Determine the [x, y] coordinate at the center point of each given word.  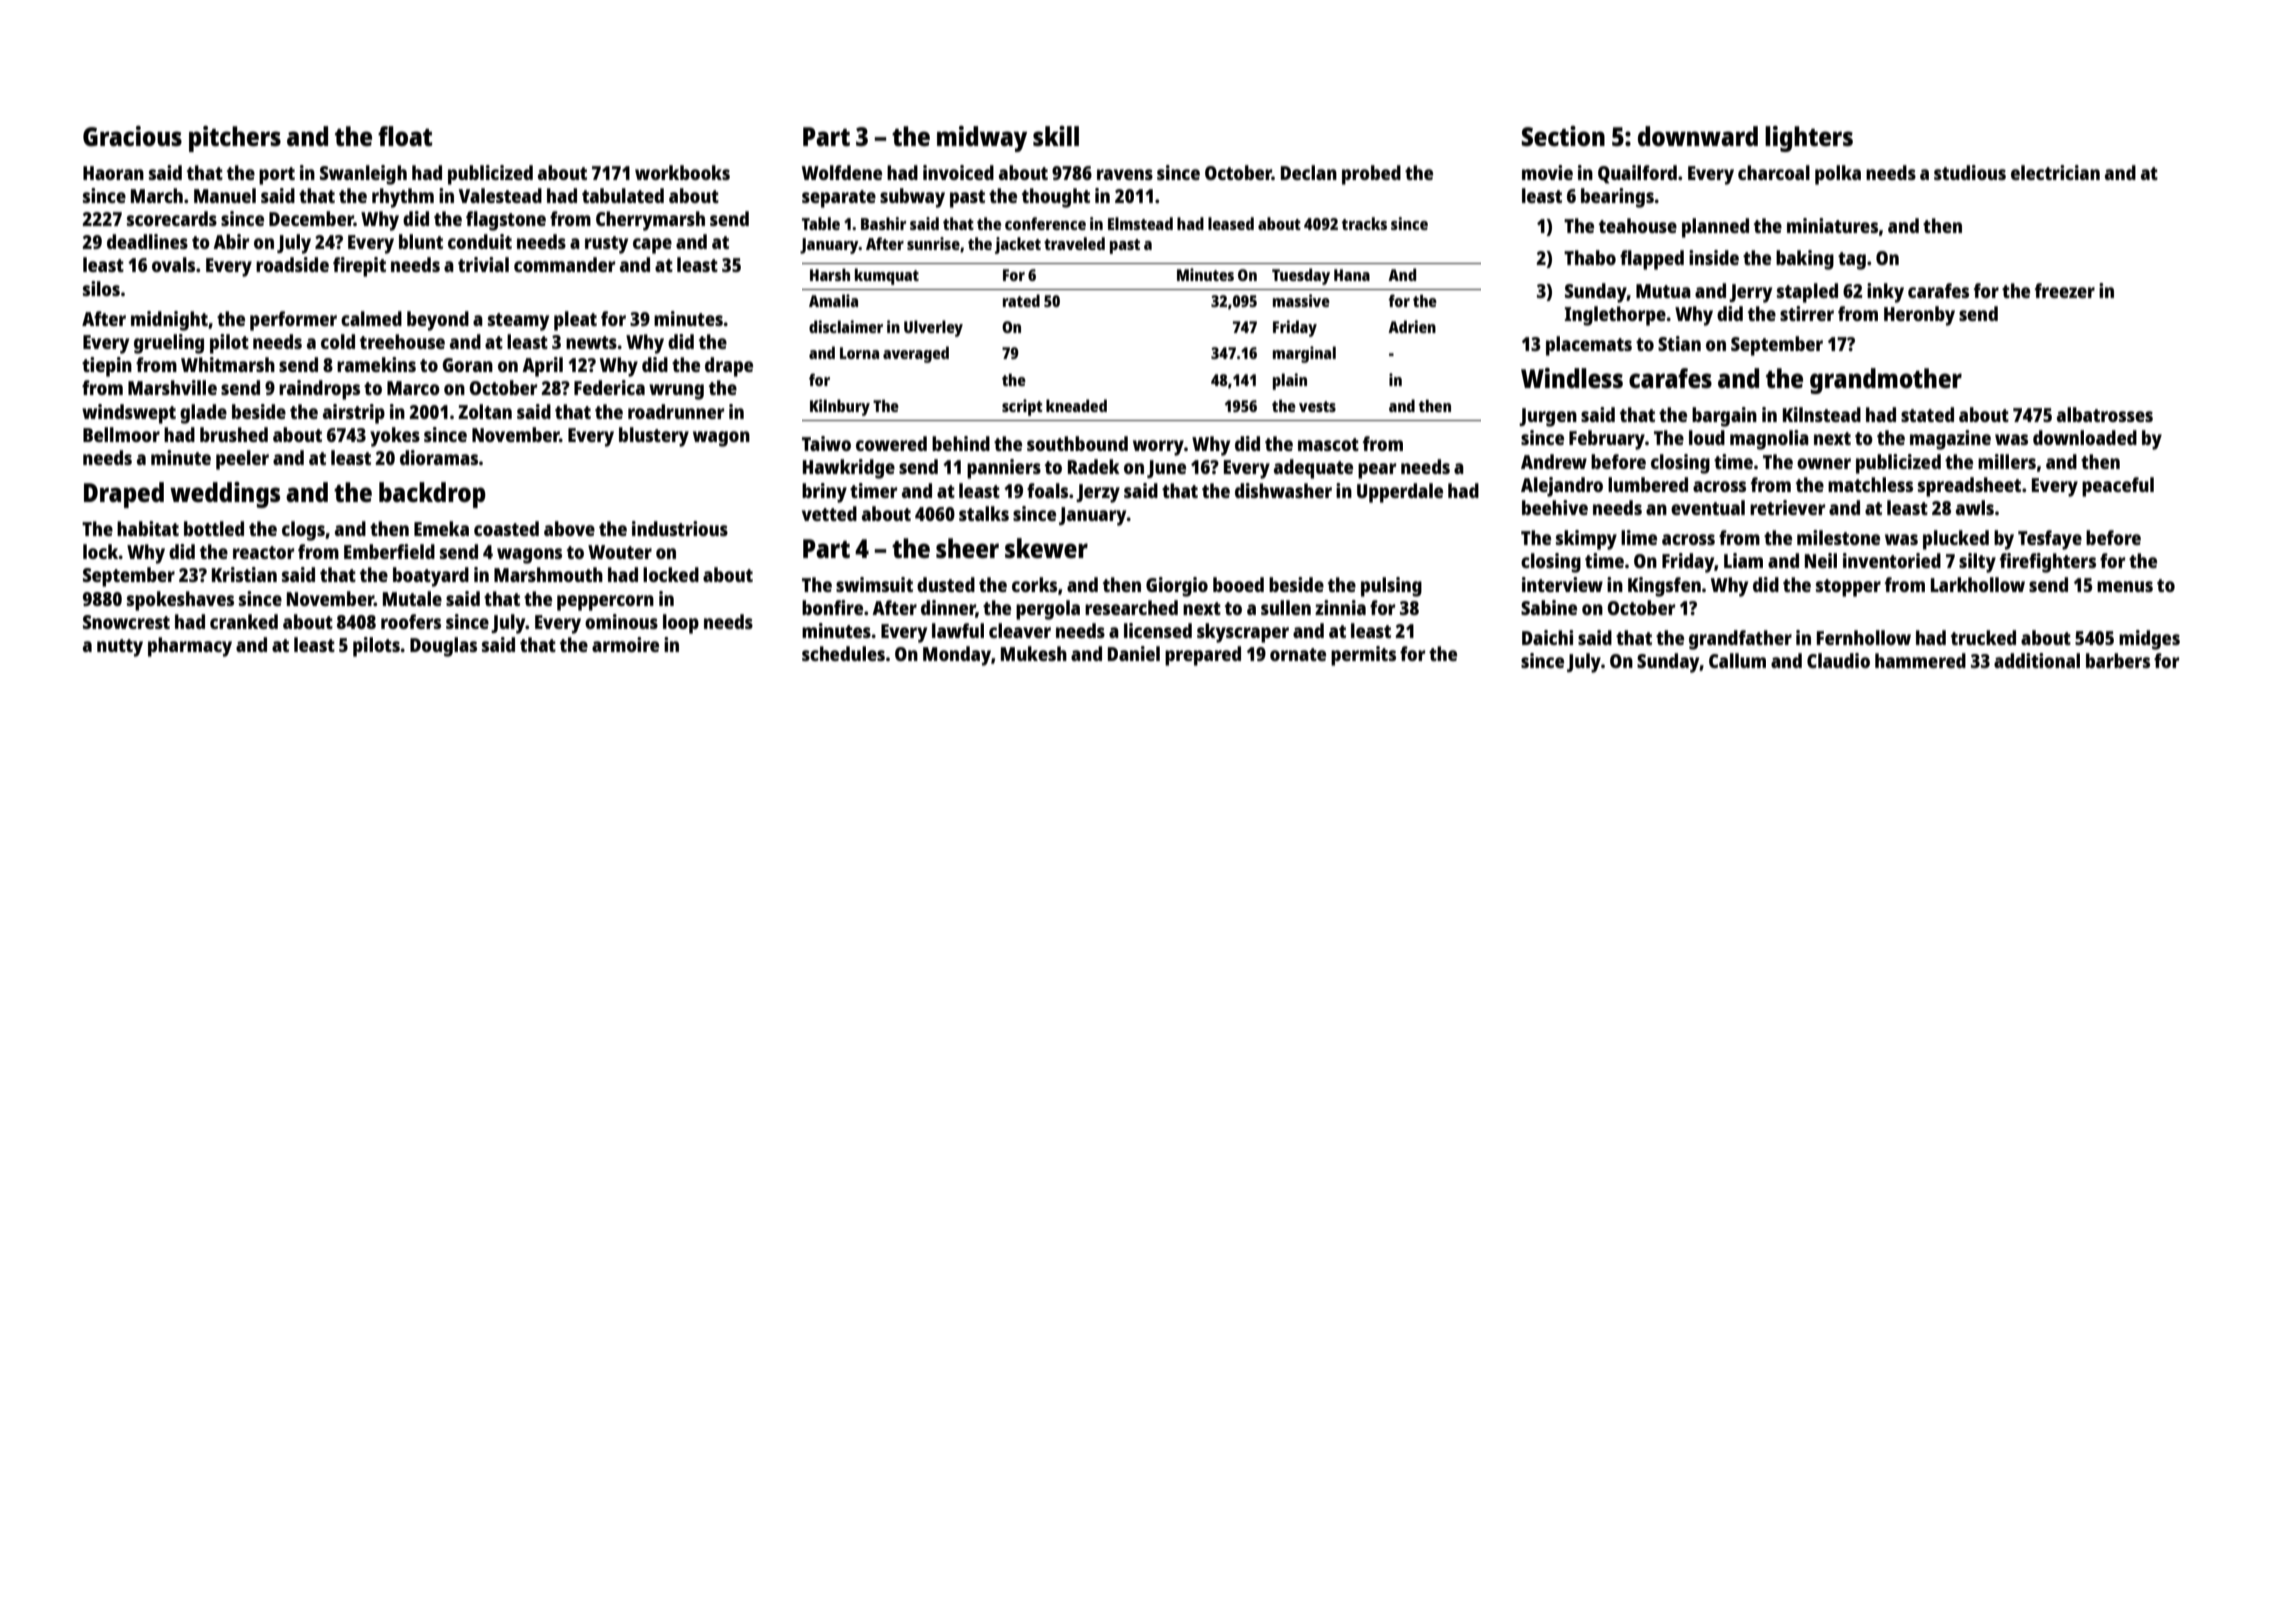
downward [1698, 136]
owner [1824, 463]
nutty [120, 648]
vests [1317, 406]
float [405, 136]
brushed [234, 434]
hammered [1920, 660]
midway [982, 139]
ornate [1298, 654]
